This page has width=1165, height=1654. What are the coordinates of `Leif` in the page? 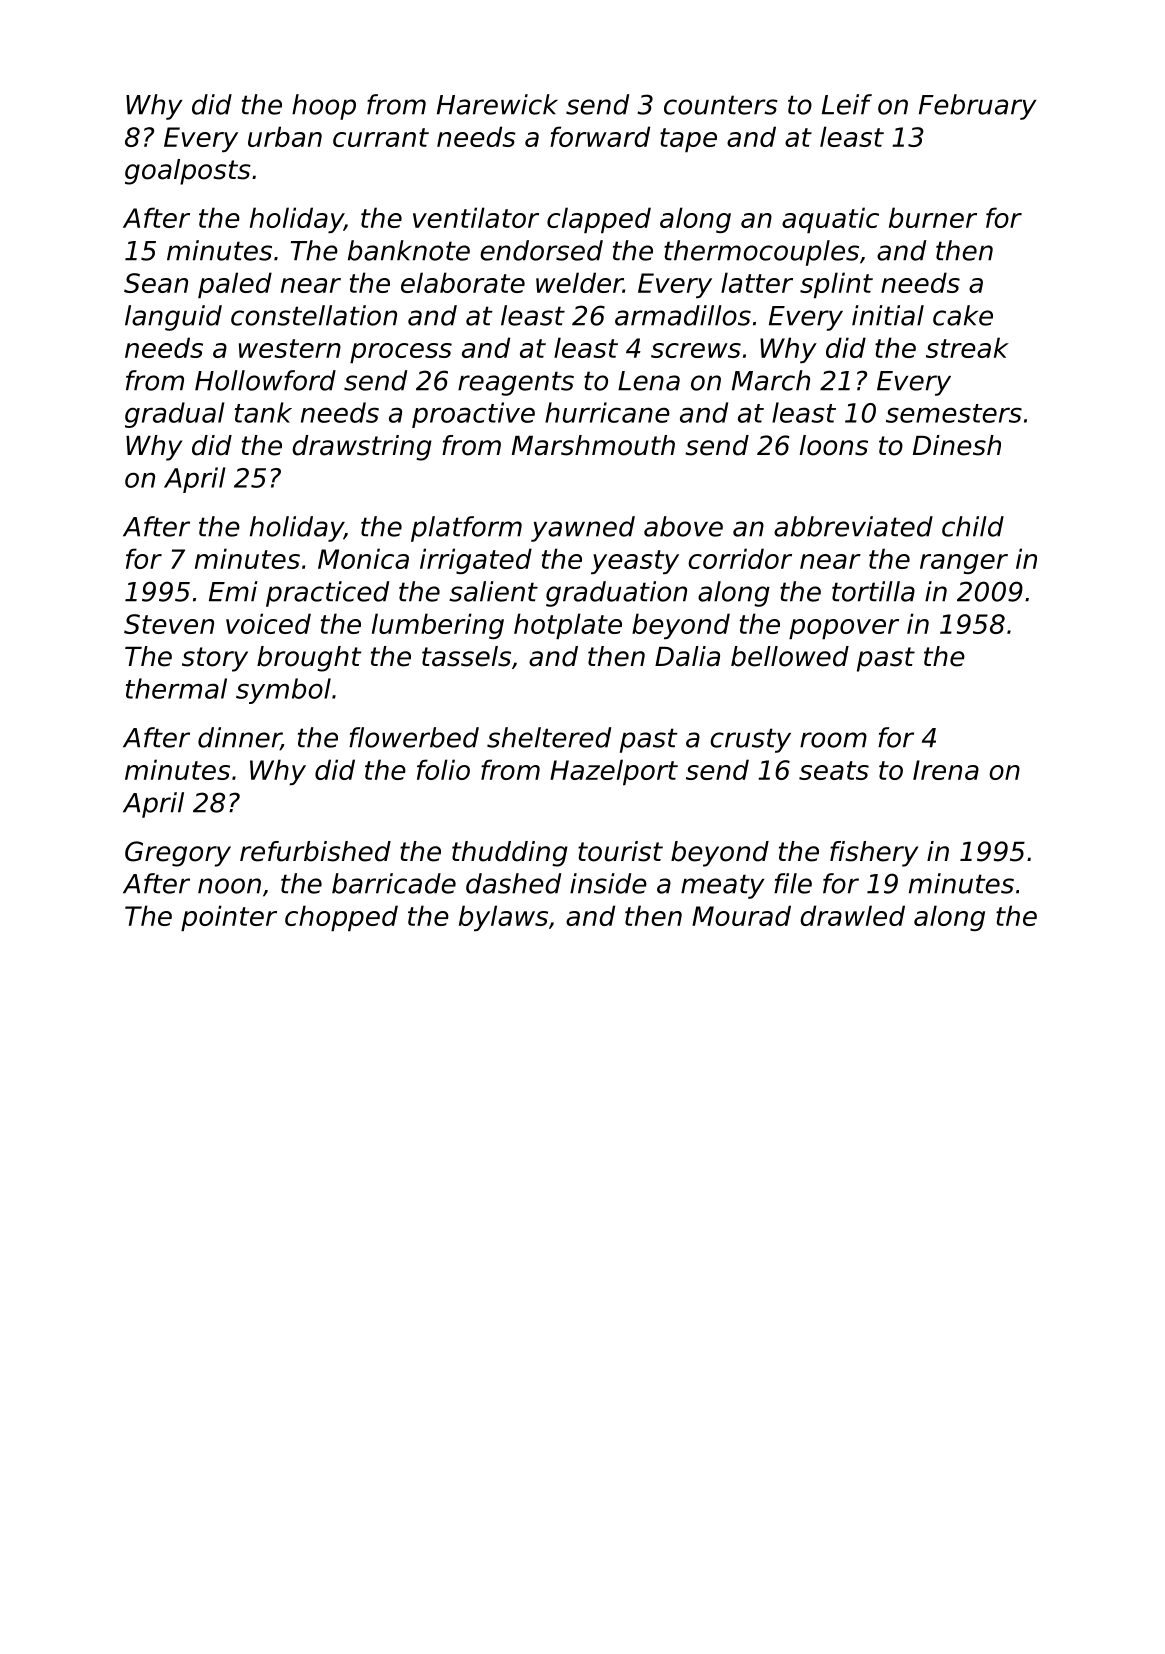 It's located at (847, 104).
